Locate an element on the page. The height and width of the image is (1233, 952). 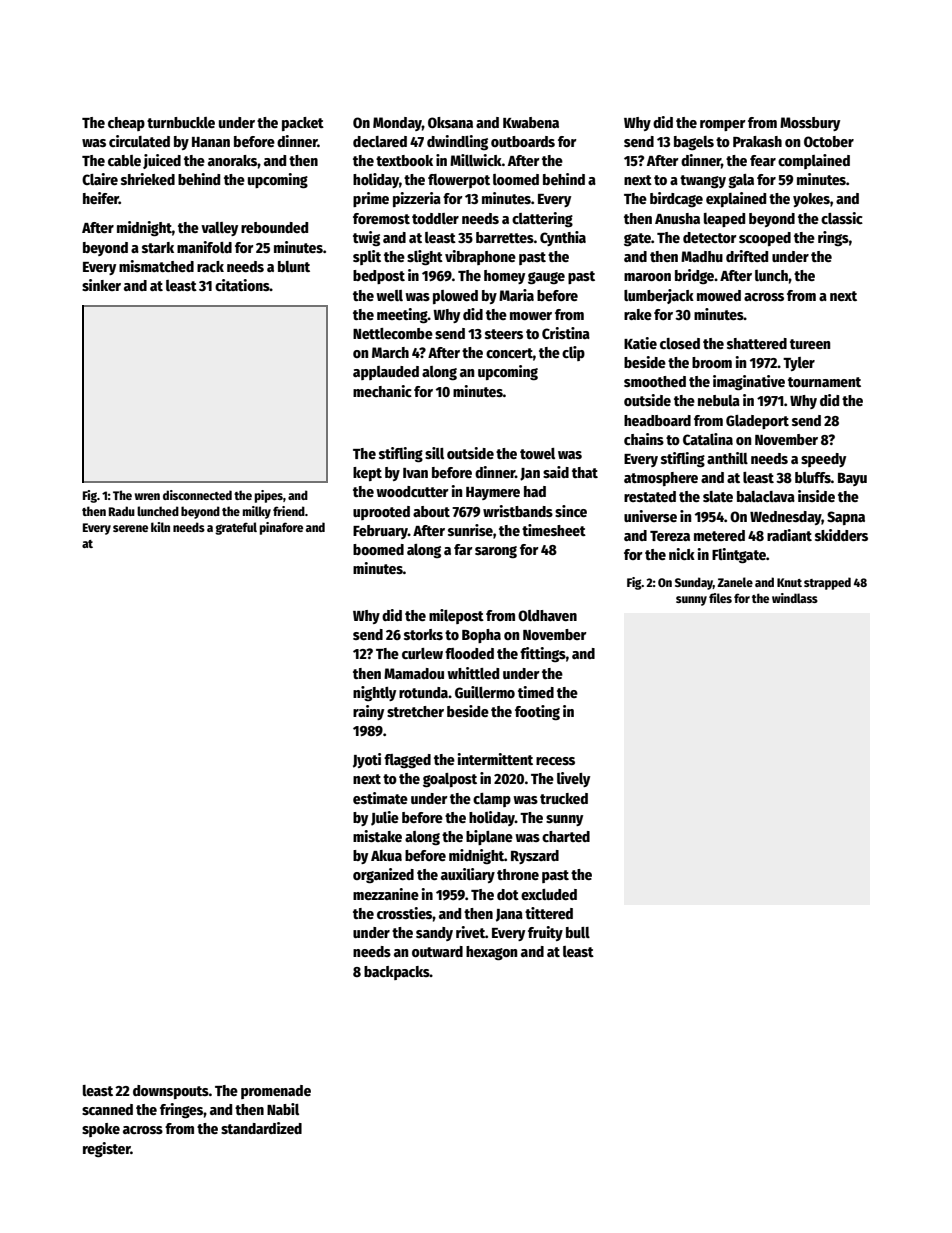
valley is located at coordinates (219, 229).
